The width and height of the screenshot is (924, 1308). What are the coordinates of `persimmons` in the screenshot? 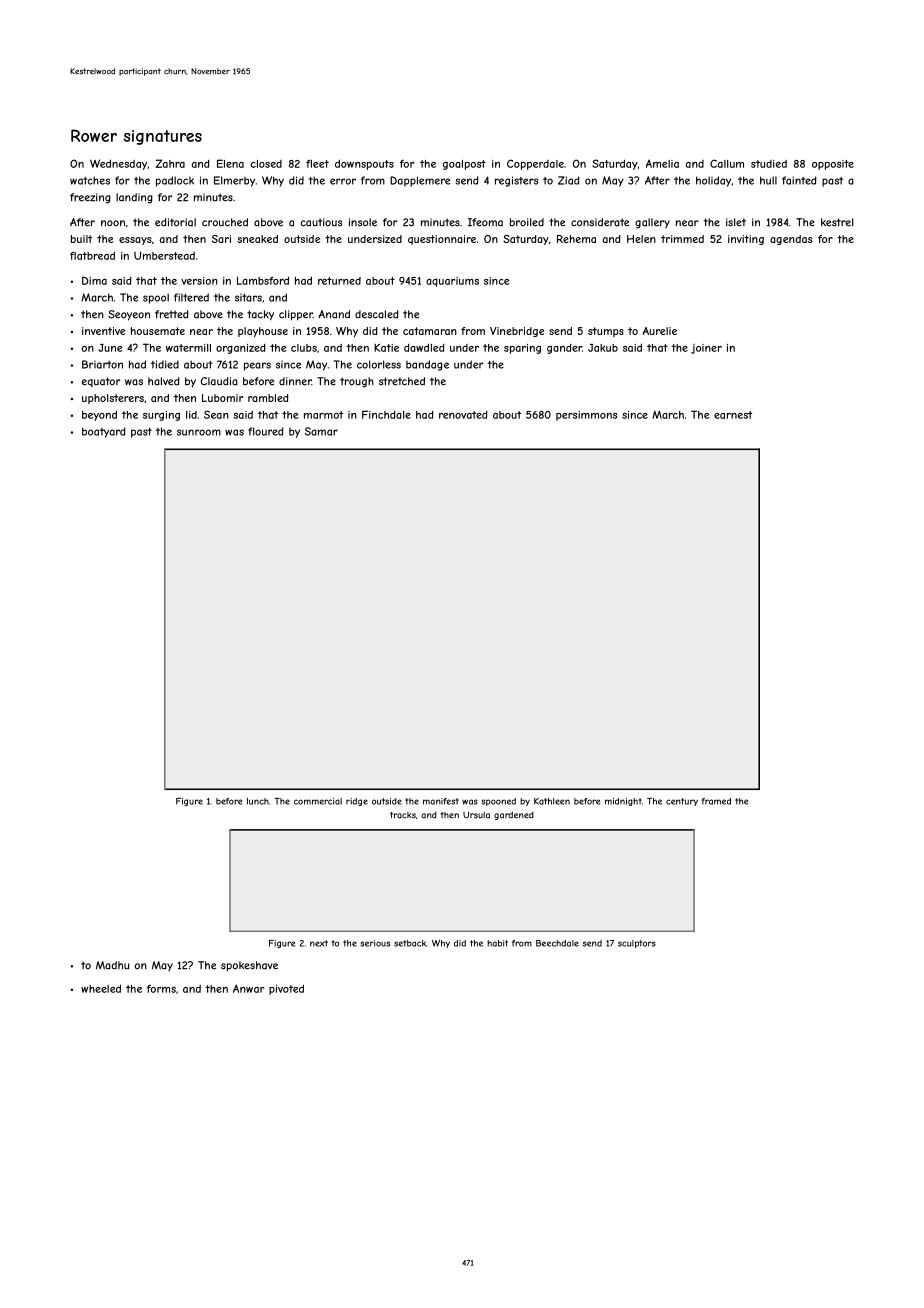 It's located at (586, 416).
